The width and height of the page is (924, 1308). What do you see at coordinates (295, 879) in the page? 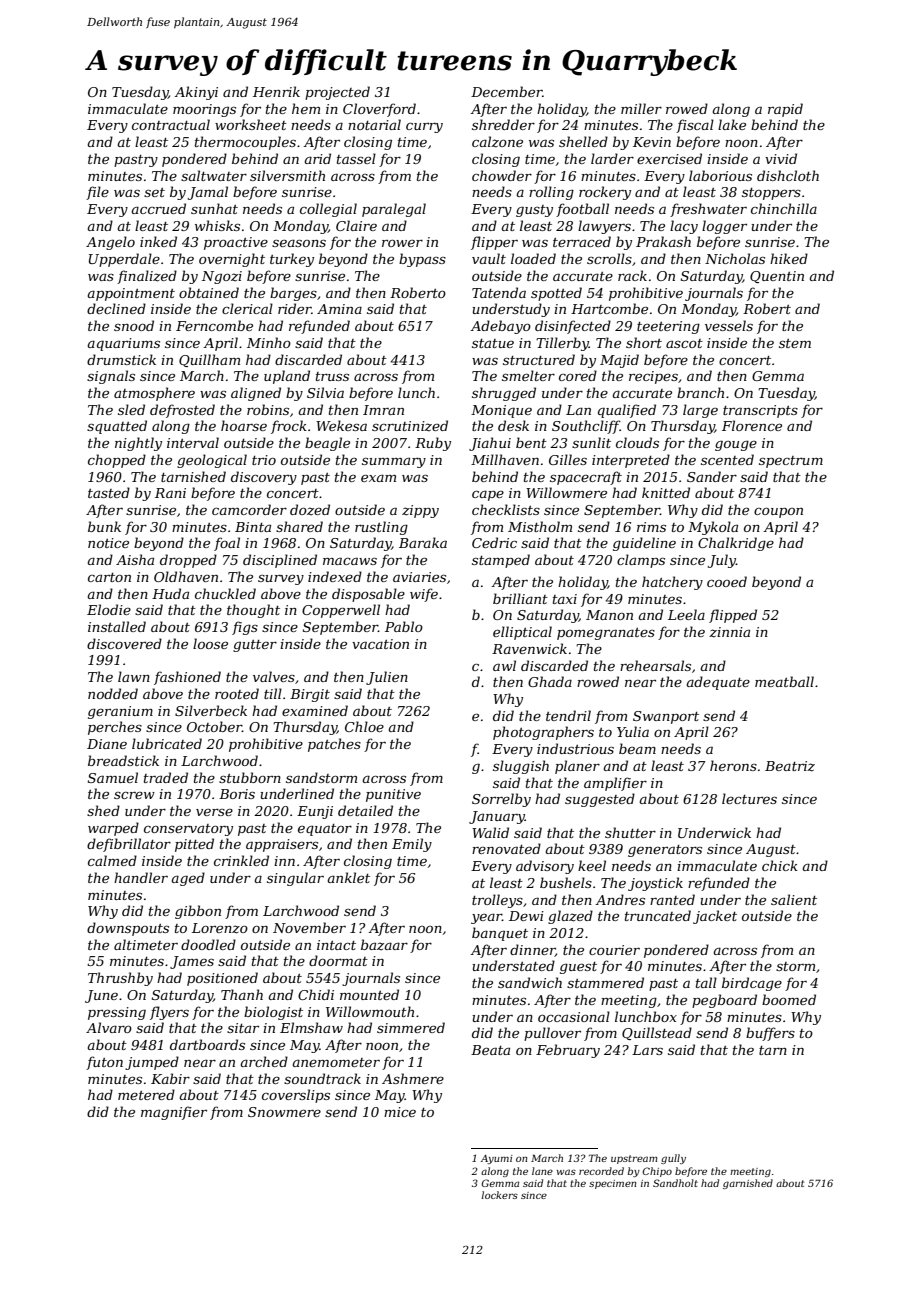
I see `singular` at bounding box center [295, 879].
